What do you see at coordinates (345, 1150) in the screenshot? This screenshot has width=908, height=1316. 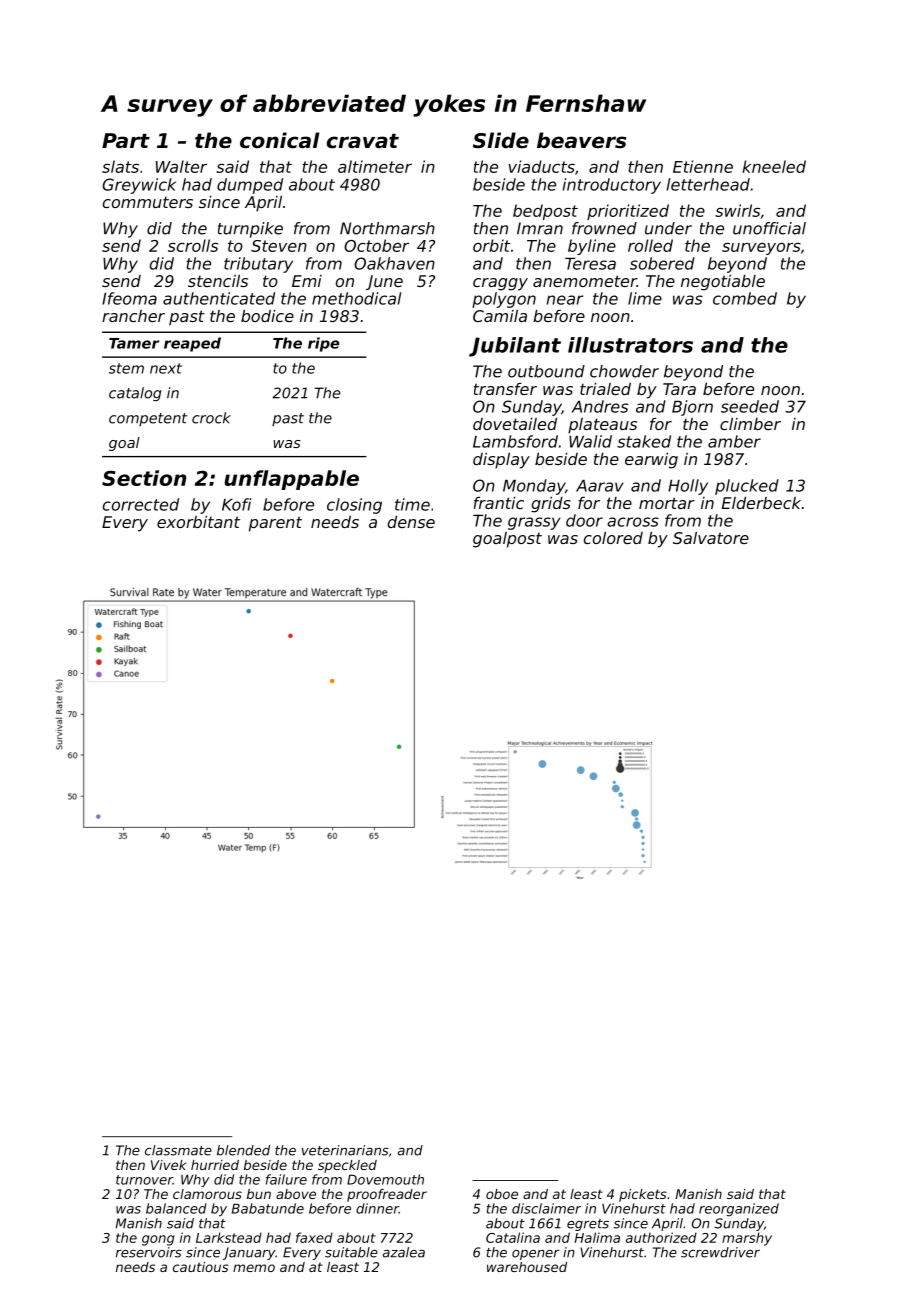 I see `veterinarians` at bounding box center [345, 1150].
